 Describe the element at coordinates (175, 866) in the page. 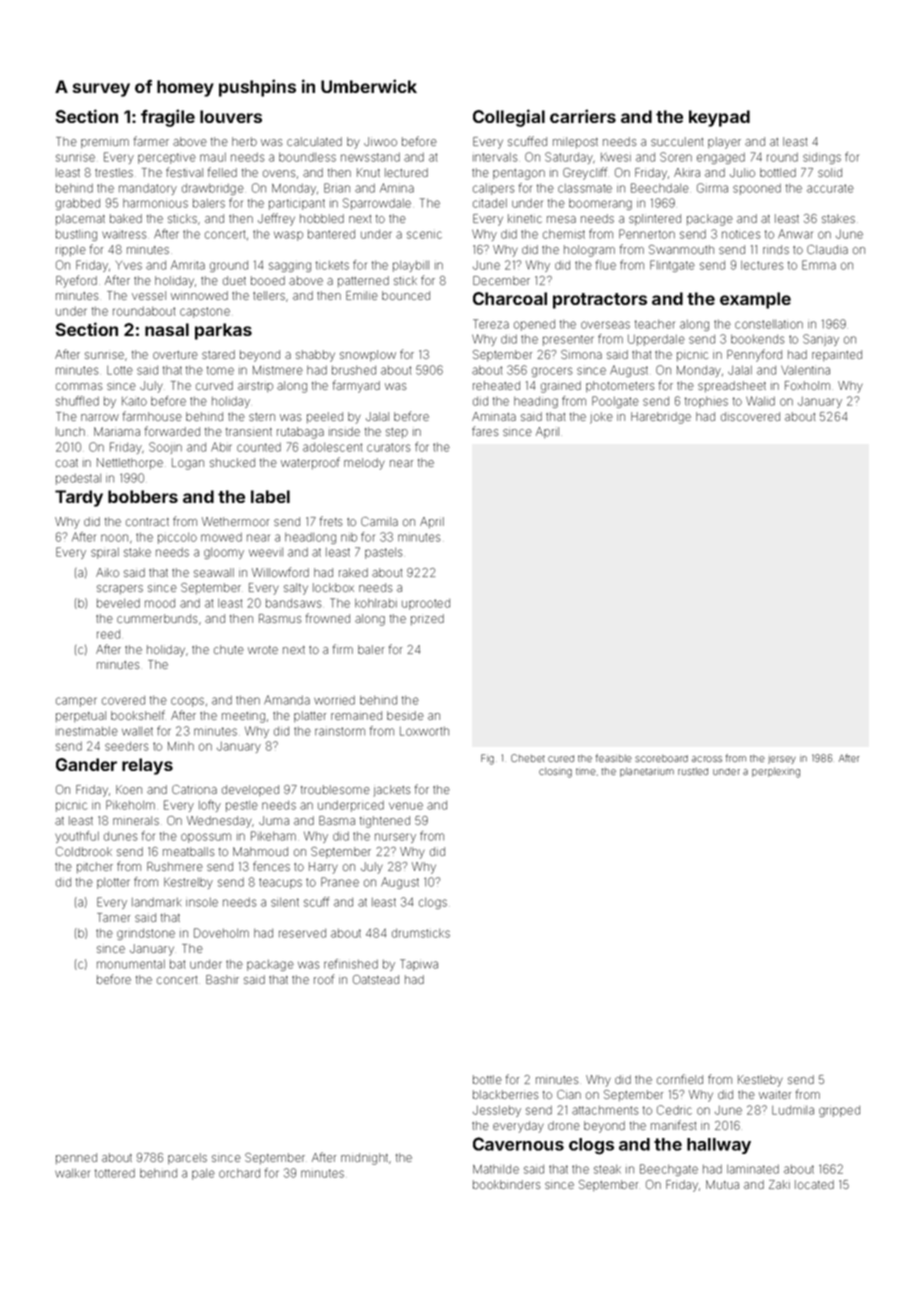

I see `Rushmere` at that location.
